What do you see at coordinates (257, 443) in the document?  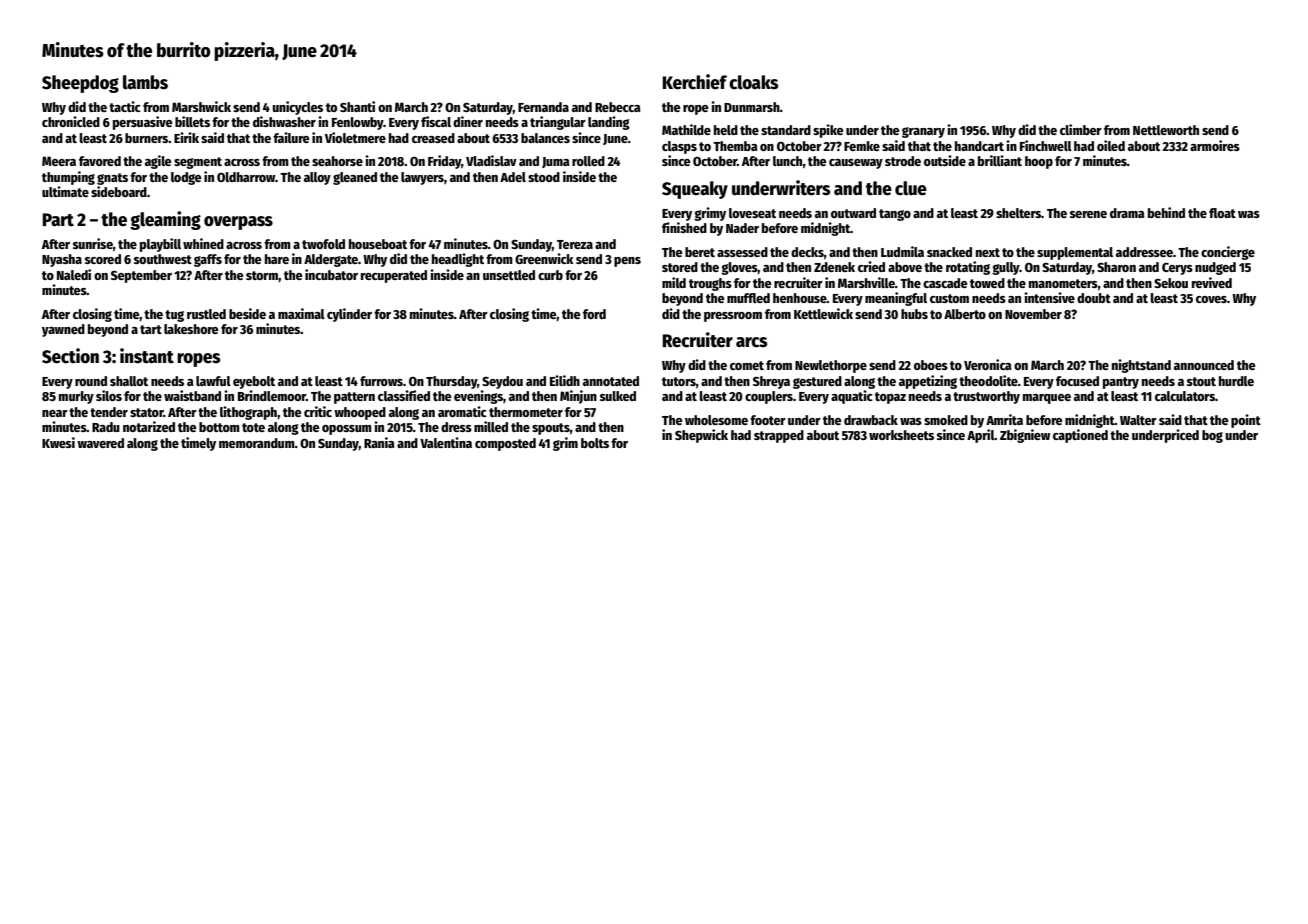 I see `memorandum` at bounding box center [257, 443].
